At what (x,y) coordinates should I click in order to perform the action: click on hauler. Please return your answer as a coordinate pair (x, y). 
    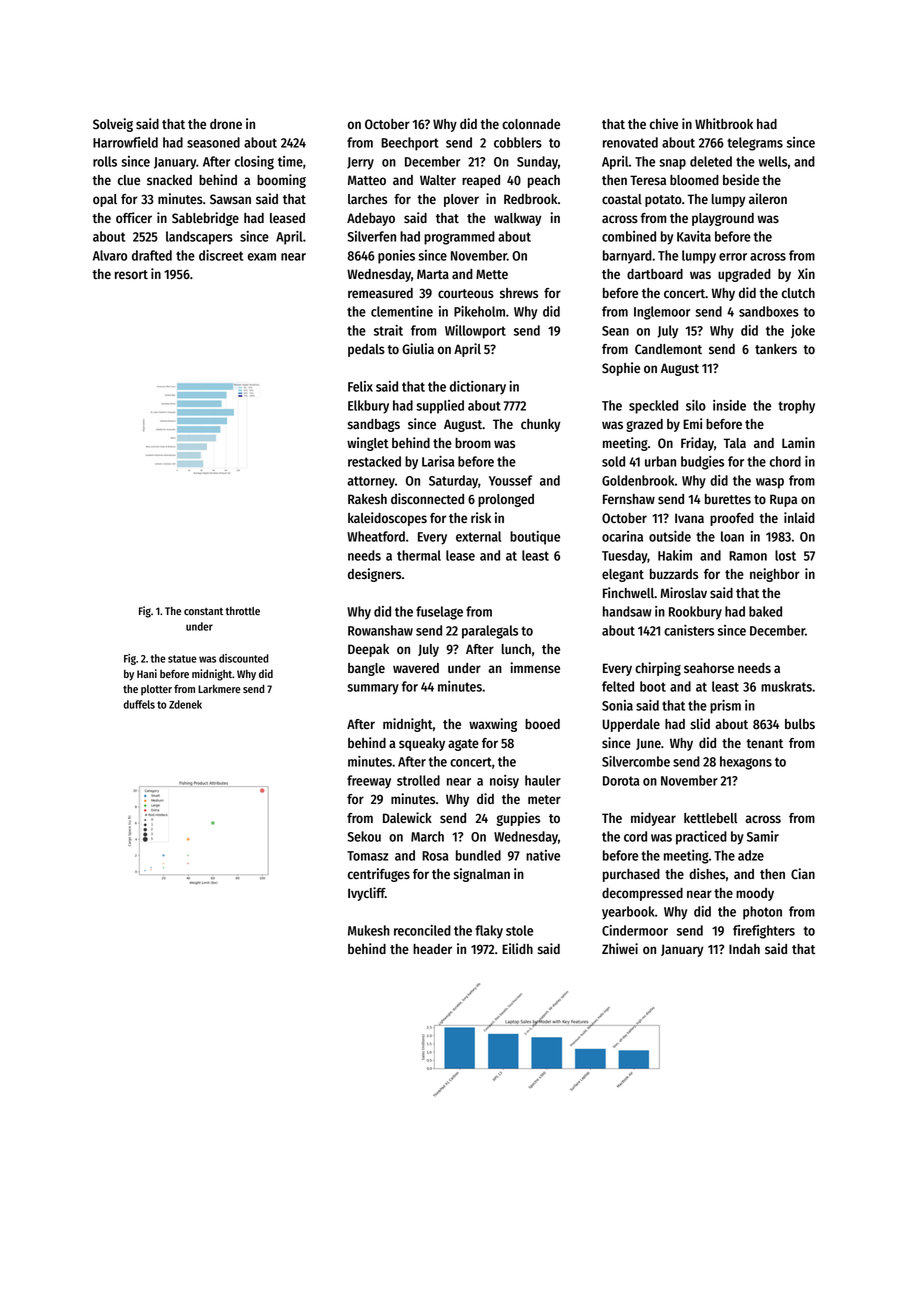
    Looking at the image, I should click on (543, 780).
